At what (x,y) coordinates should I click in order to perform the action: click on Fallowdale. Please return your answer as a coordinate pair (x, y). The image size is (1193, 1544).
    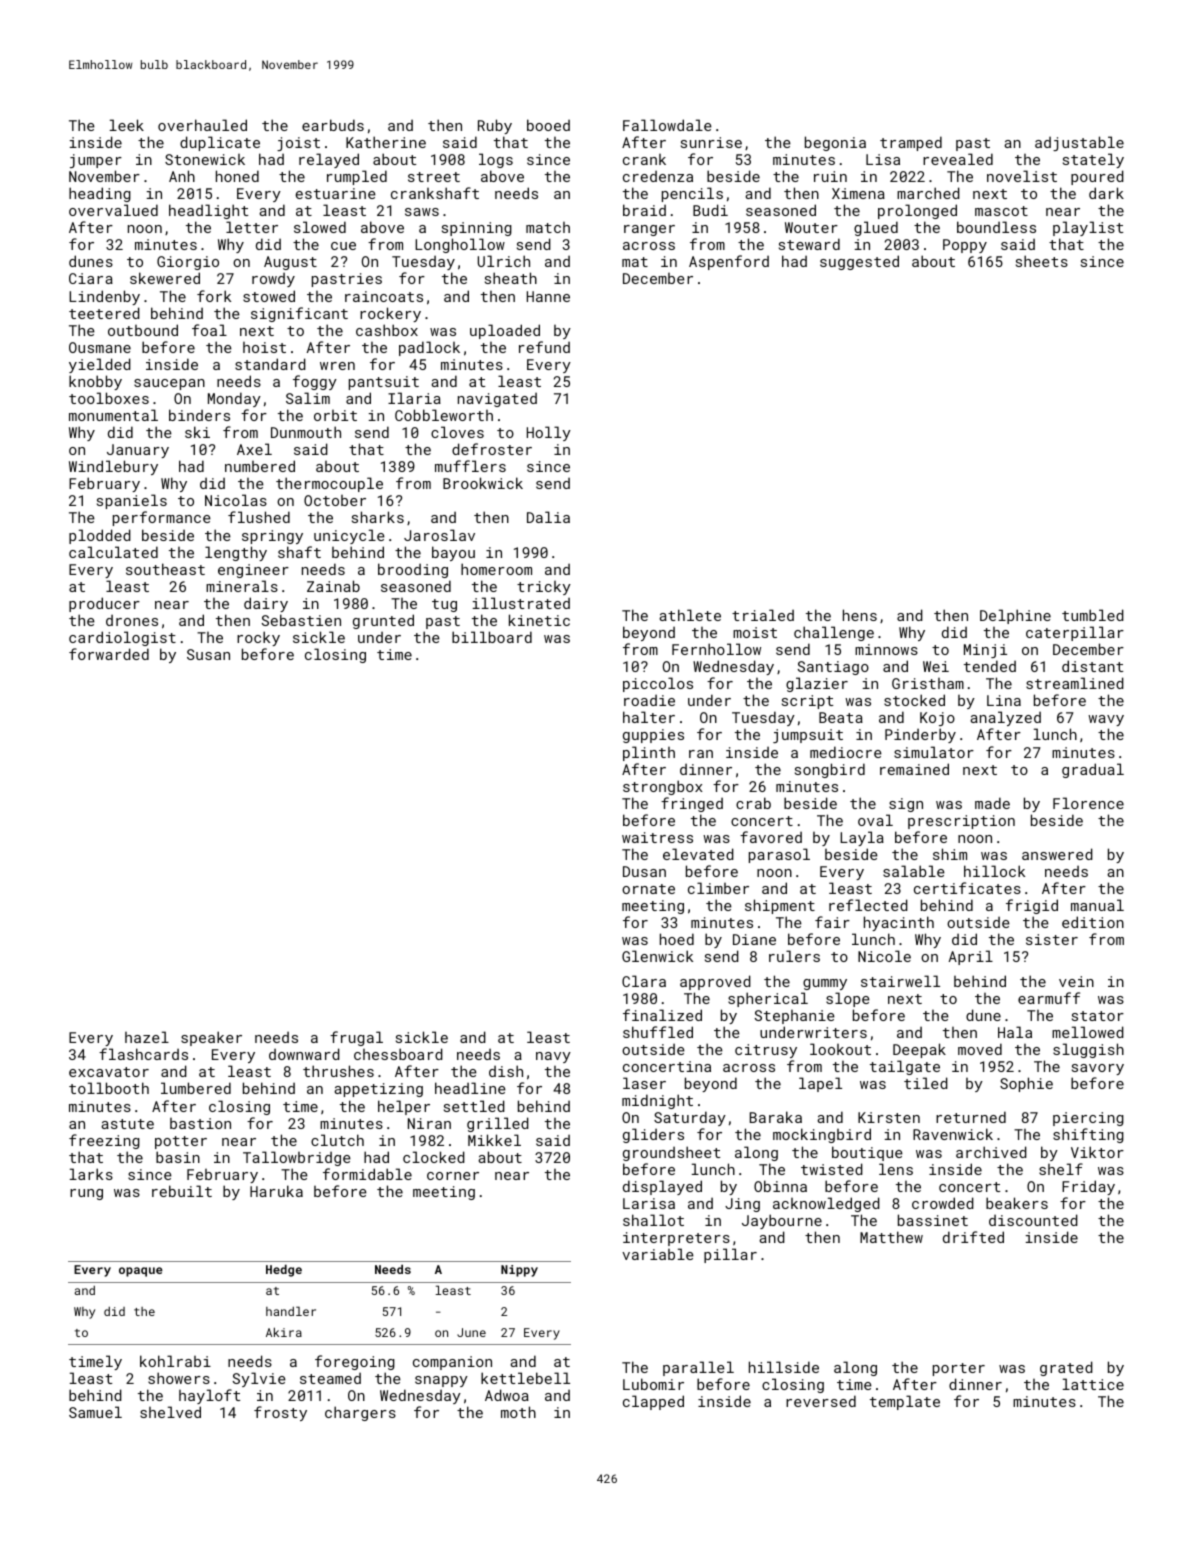
    Looking at the image, I should click on (667, 125).
